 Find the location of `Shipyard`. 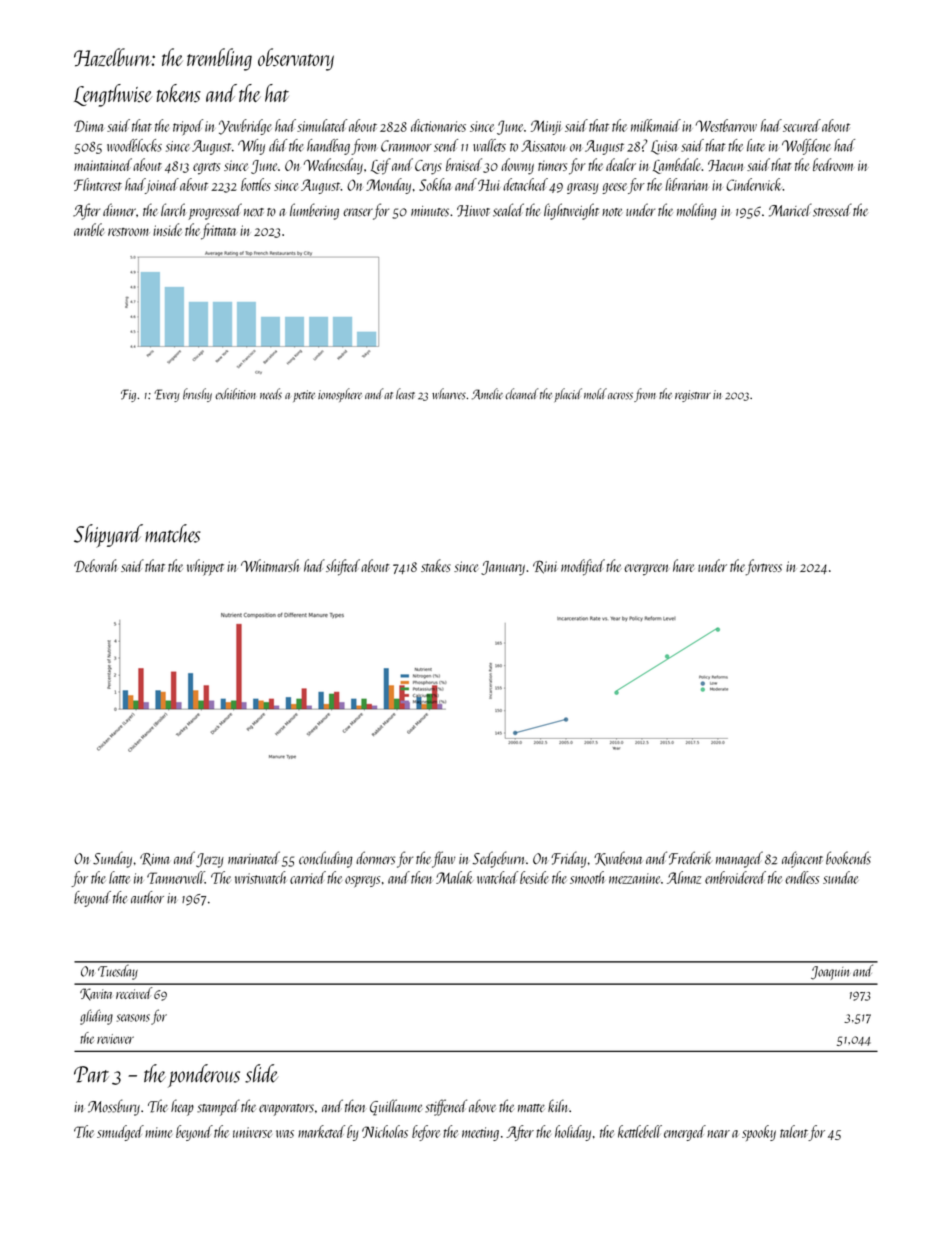

Shipyard is located at coordinates (108, 536).
